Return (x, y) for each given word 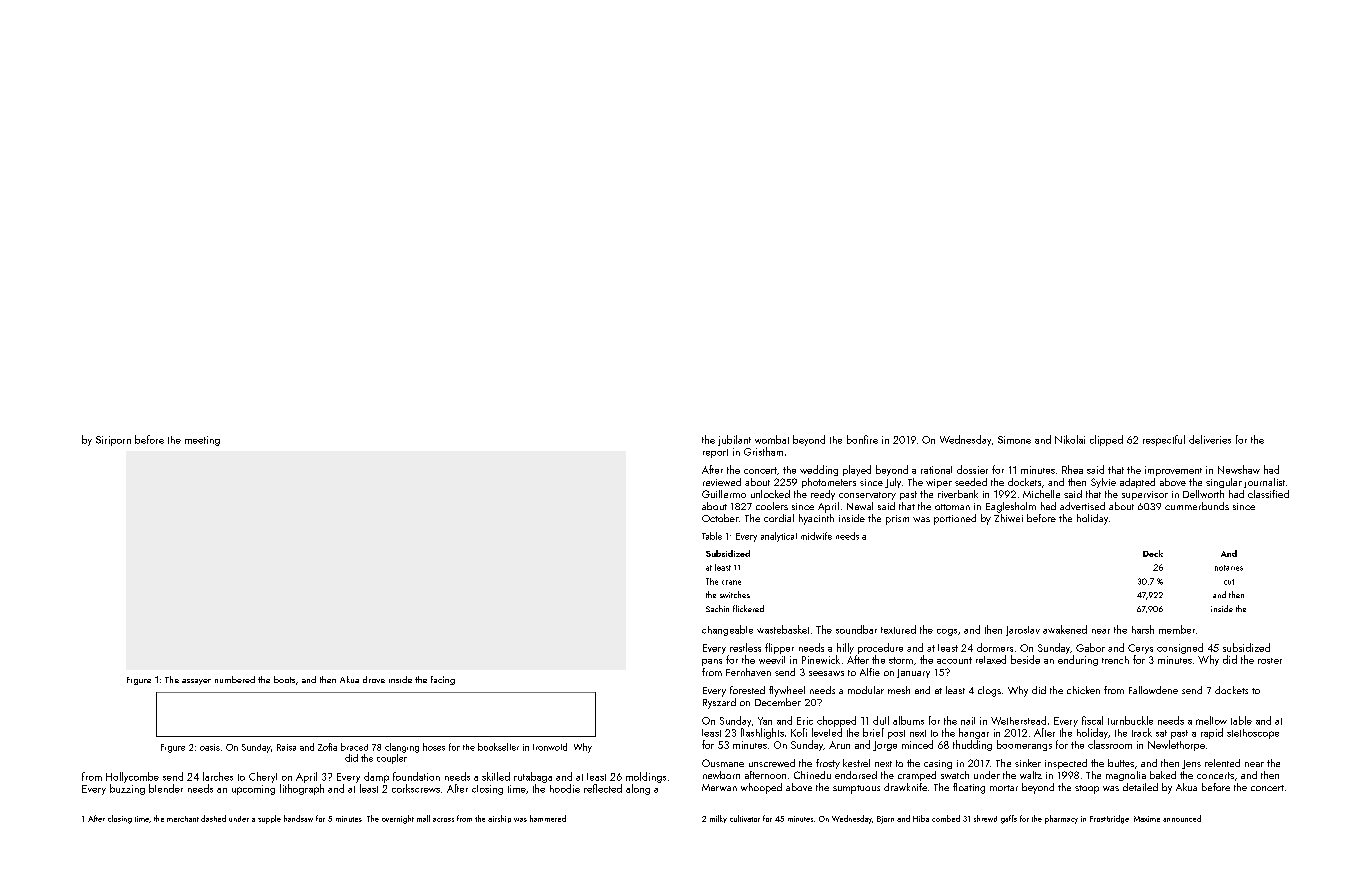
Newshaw (1239, 469)
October (720, 518)
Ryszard (719, 703)
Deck (1153, 553)
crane (731, 582)
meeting (202, 441)
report (715, 453)
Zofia (327, 747)
